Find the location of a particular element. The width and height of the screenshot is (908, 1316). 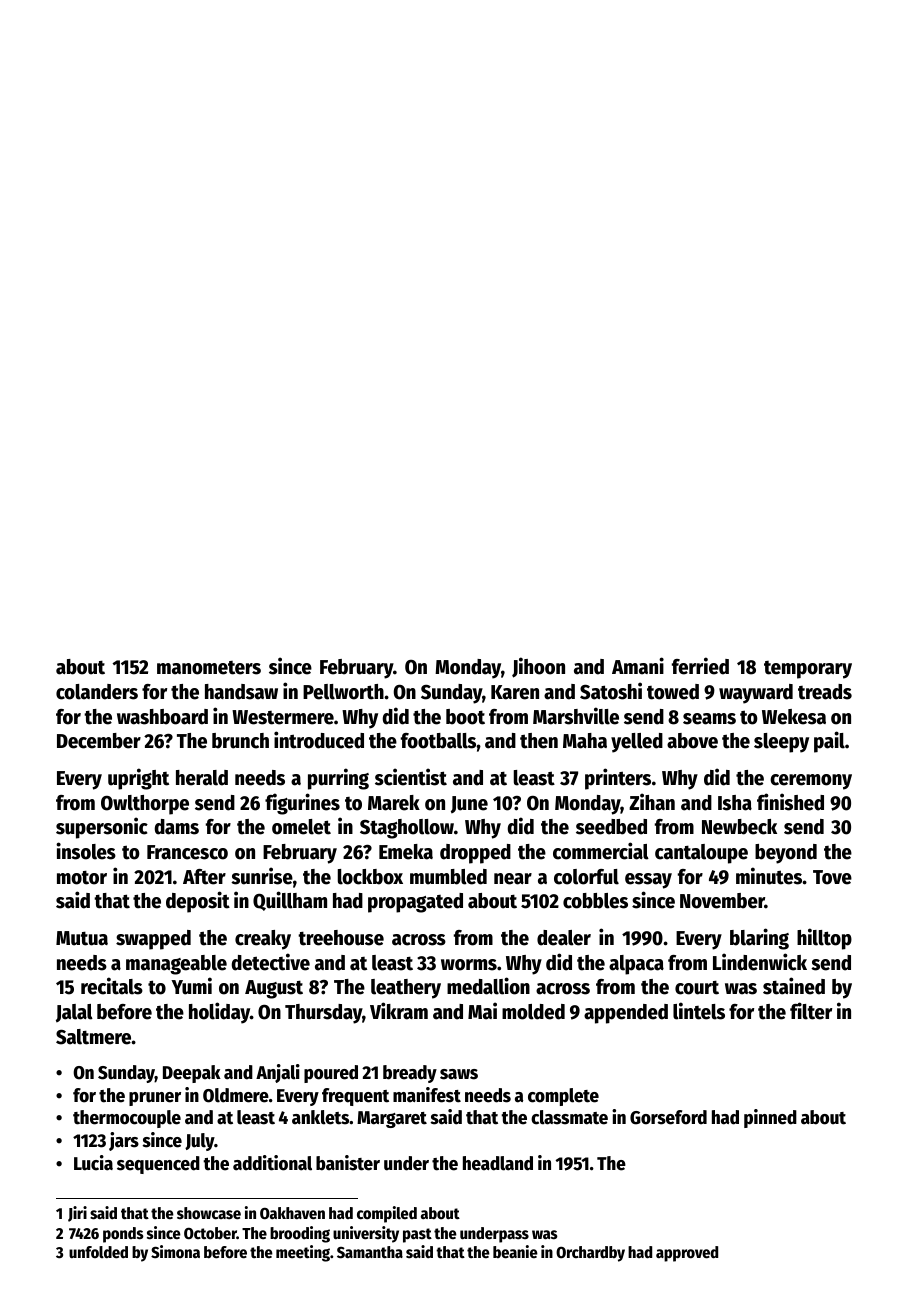

ferried is located at coordinates (700, 666).
